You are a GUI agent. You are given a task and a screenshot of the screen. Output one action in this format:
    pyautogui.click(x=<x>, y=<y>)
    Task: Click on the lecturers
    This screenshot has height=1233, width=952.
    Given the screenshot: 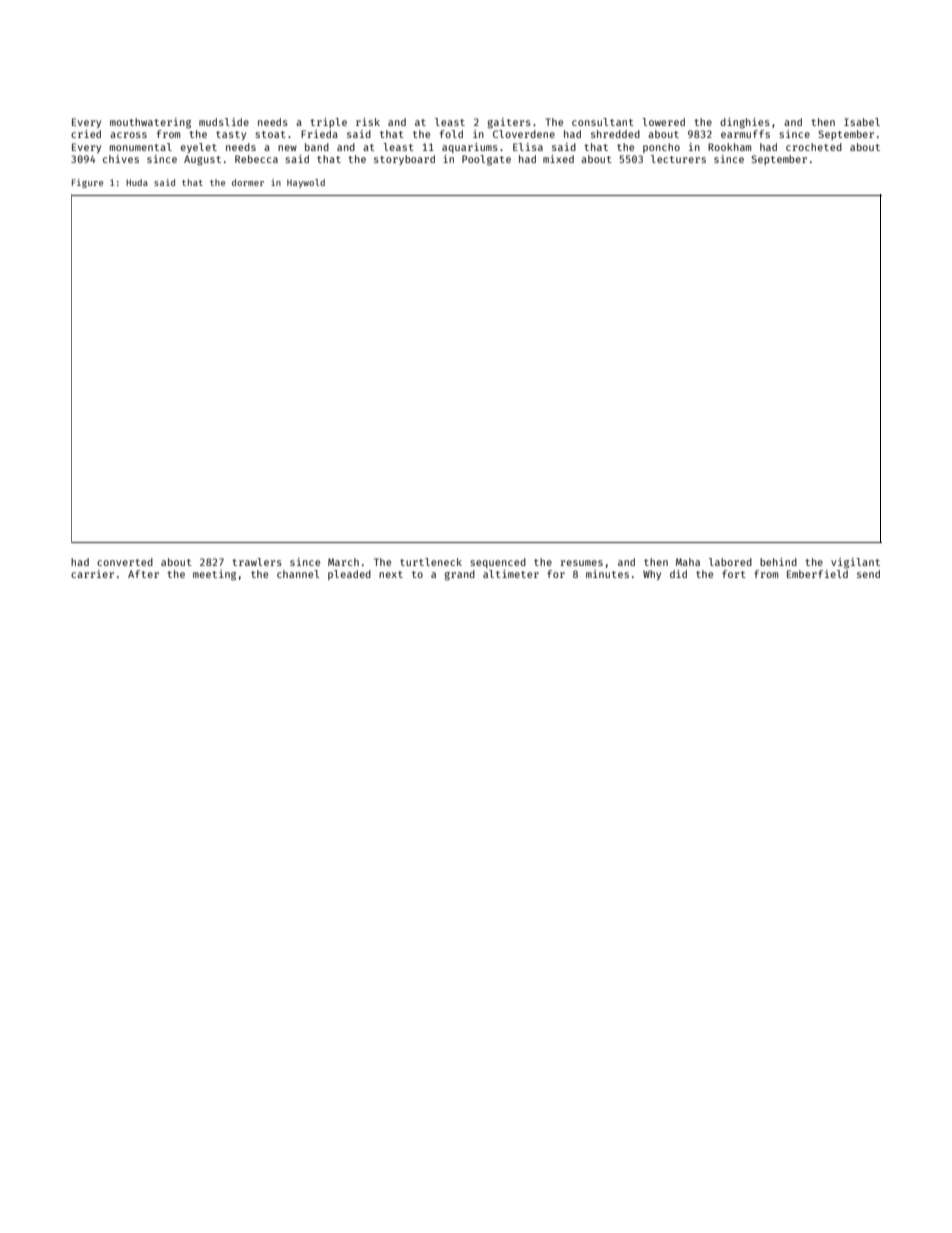 What is the action you would take?
    pyautogui.click(x=678, y=159)
